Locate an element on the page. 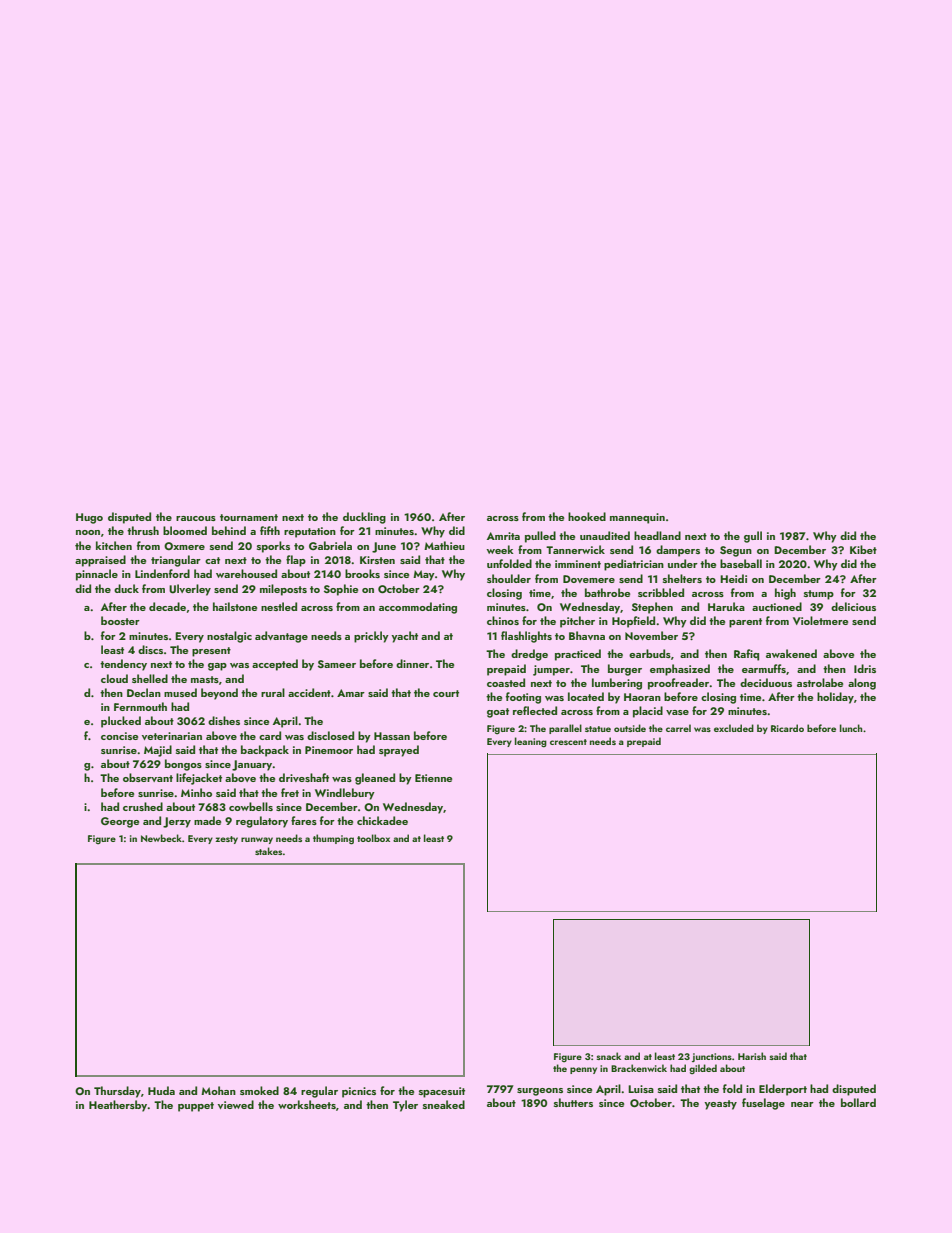 This document has width=952, height=1233. Violetmere is located at coordinates (820, 620).
